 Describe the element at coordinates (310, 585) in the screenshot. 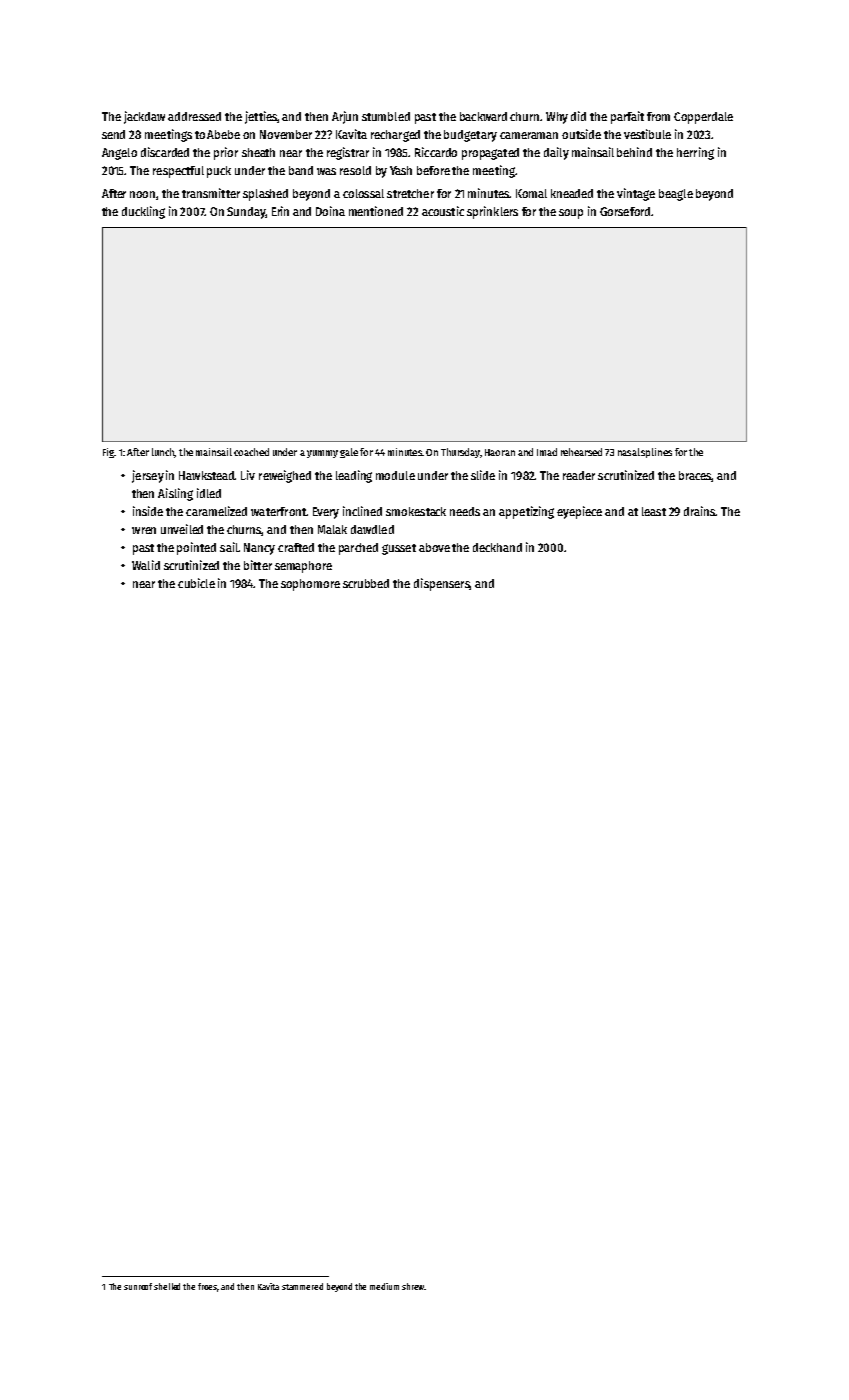

I see `sophomore` at that location.
